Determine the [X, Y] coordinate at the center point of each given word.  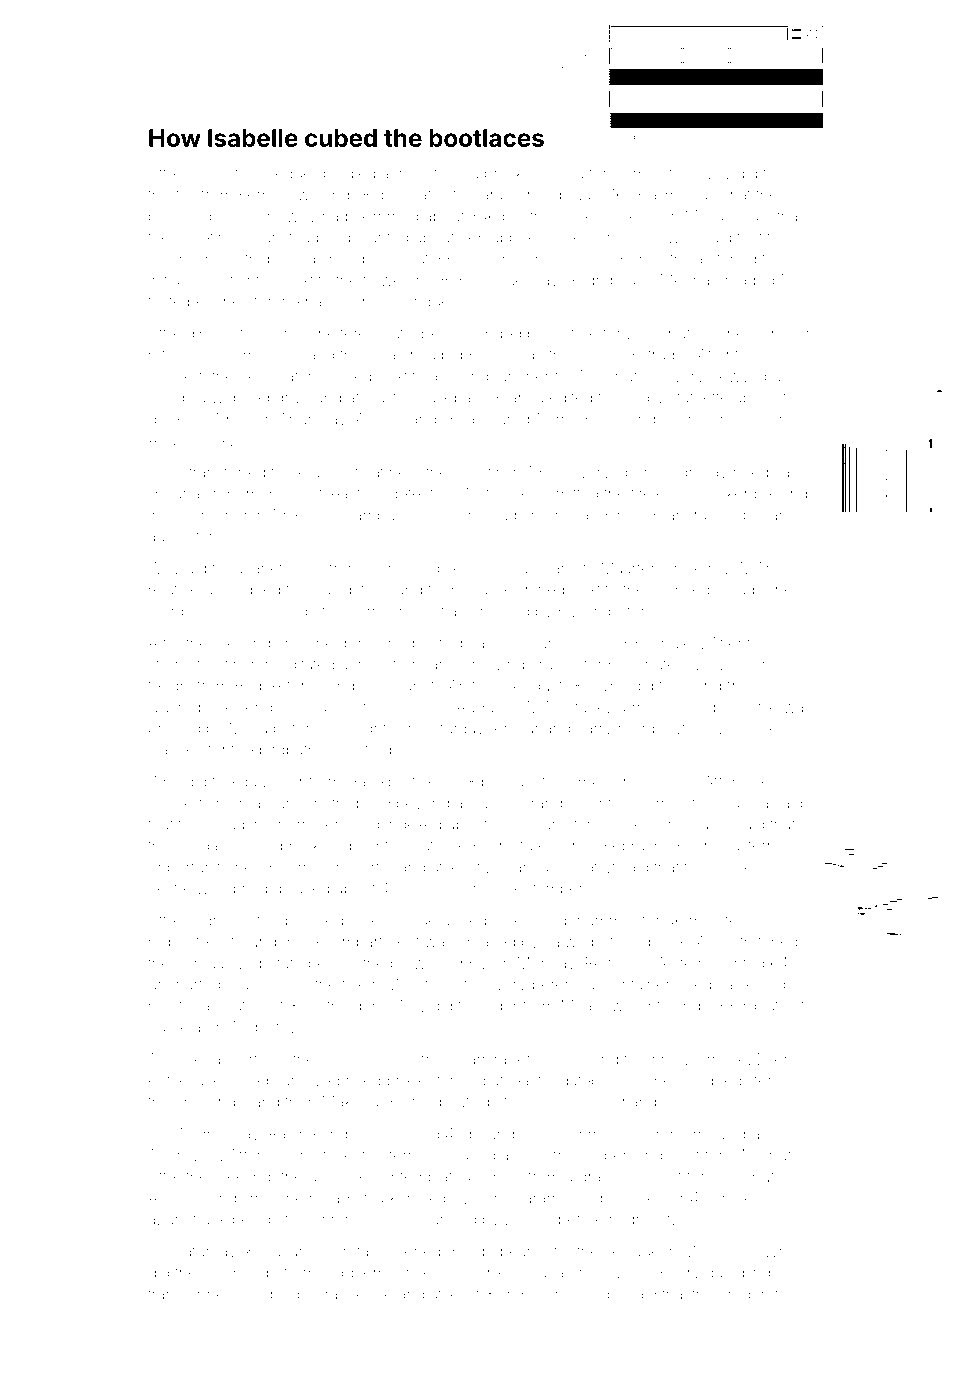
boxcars [509, 782]
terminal [417, 1155]
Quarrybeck [190, 708]
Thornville [184, 1155]
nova [566, 175]
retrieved [179, 355]
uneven [760, 729]
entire [168, 1081]
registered [755, 1082]
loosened [407, 1251]
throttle [171, 195]
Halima [662, 195]
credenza [753, 1294]
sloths [498, 259]
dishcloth [781, 334]
